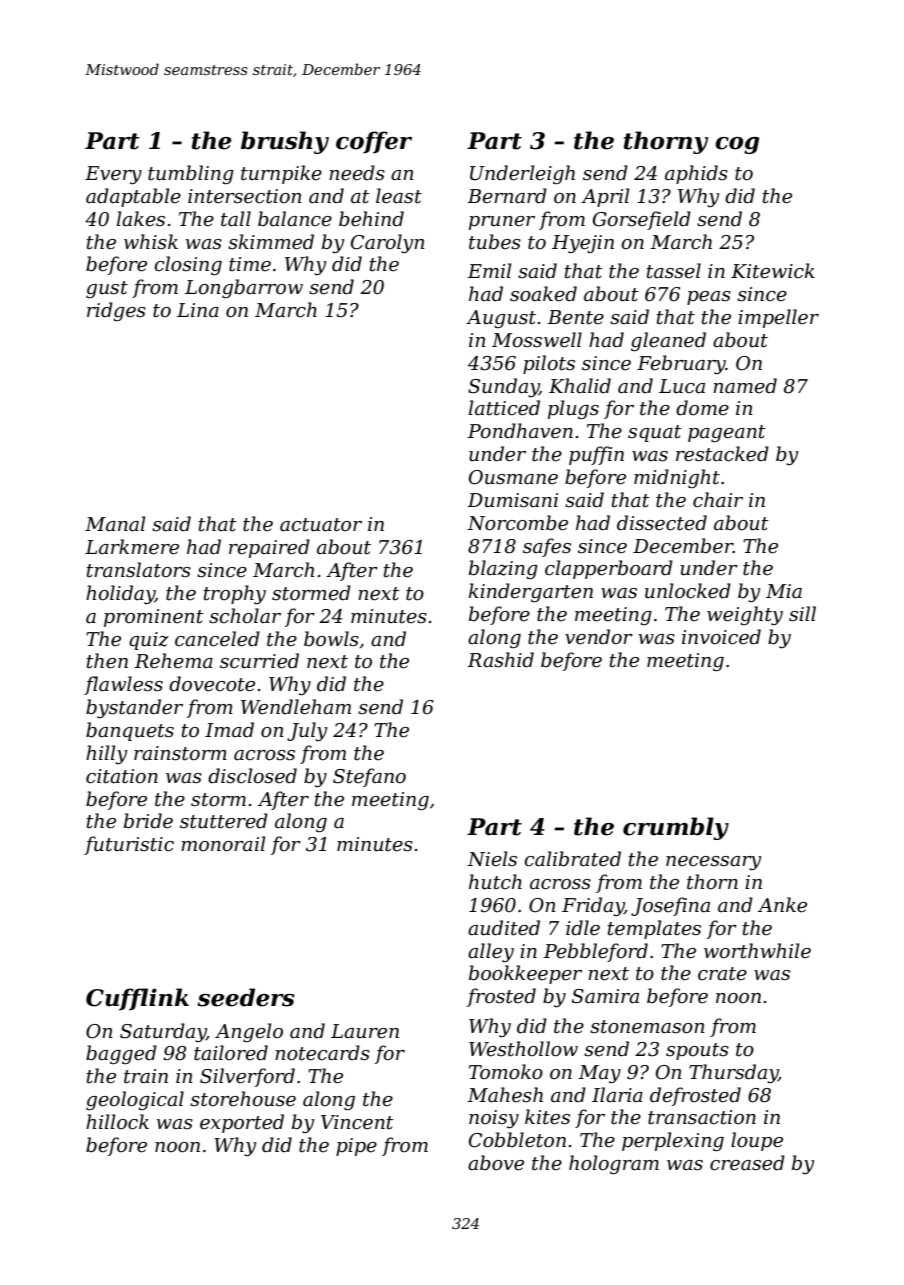  What do you see at coordinates (802, 614) in the screenshot?
I see `sill` at bounding box center [802, 614].
